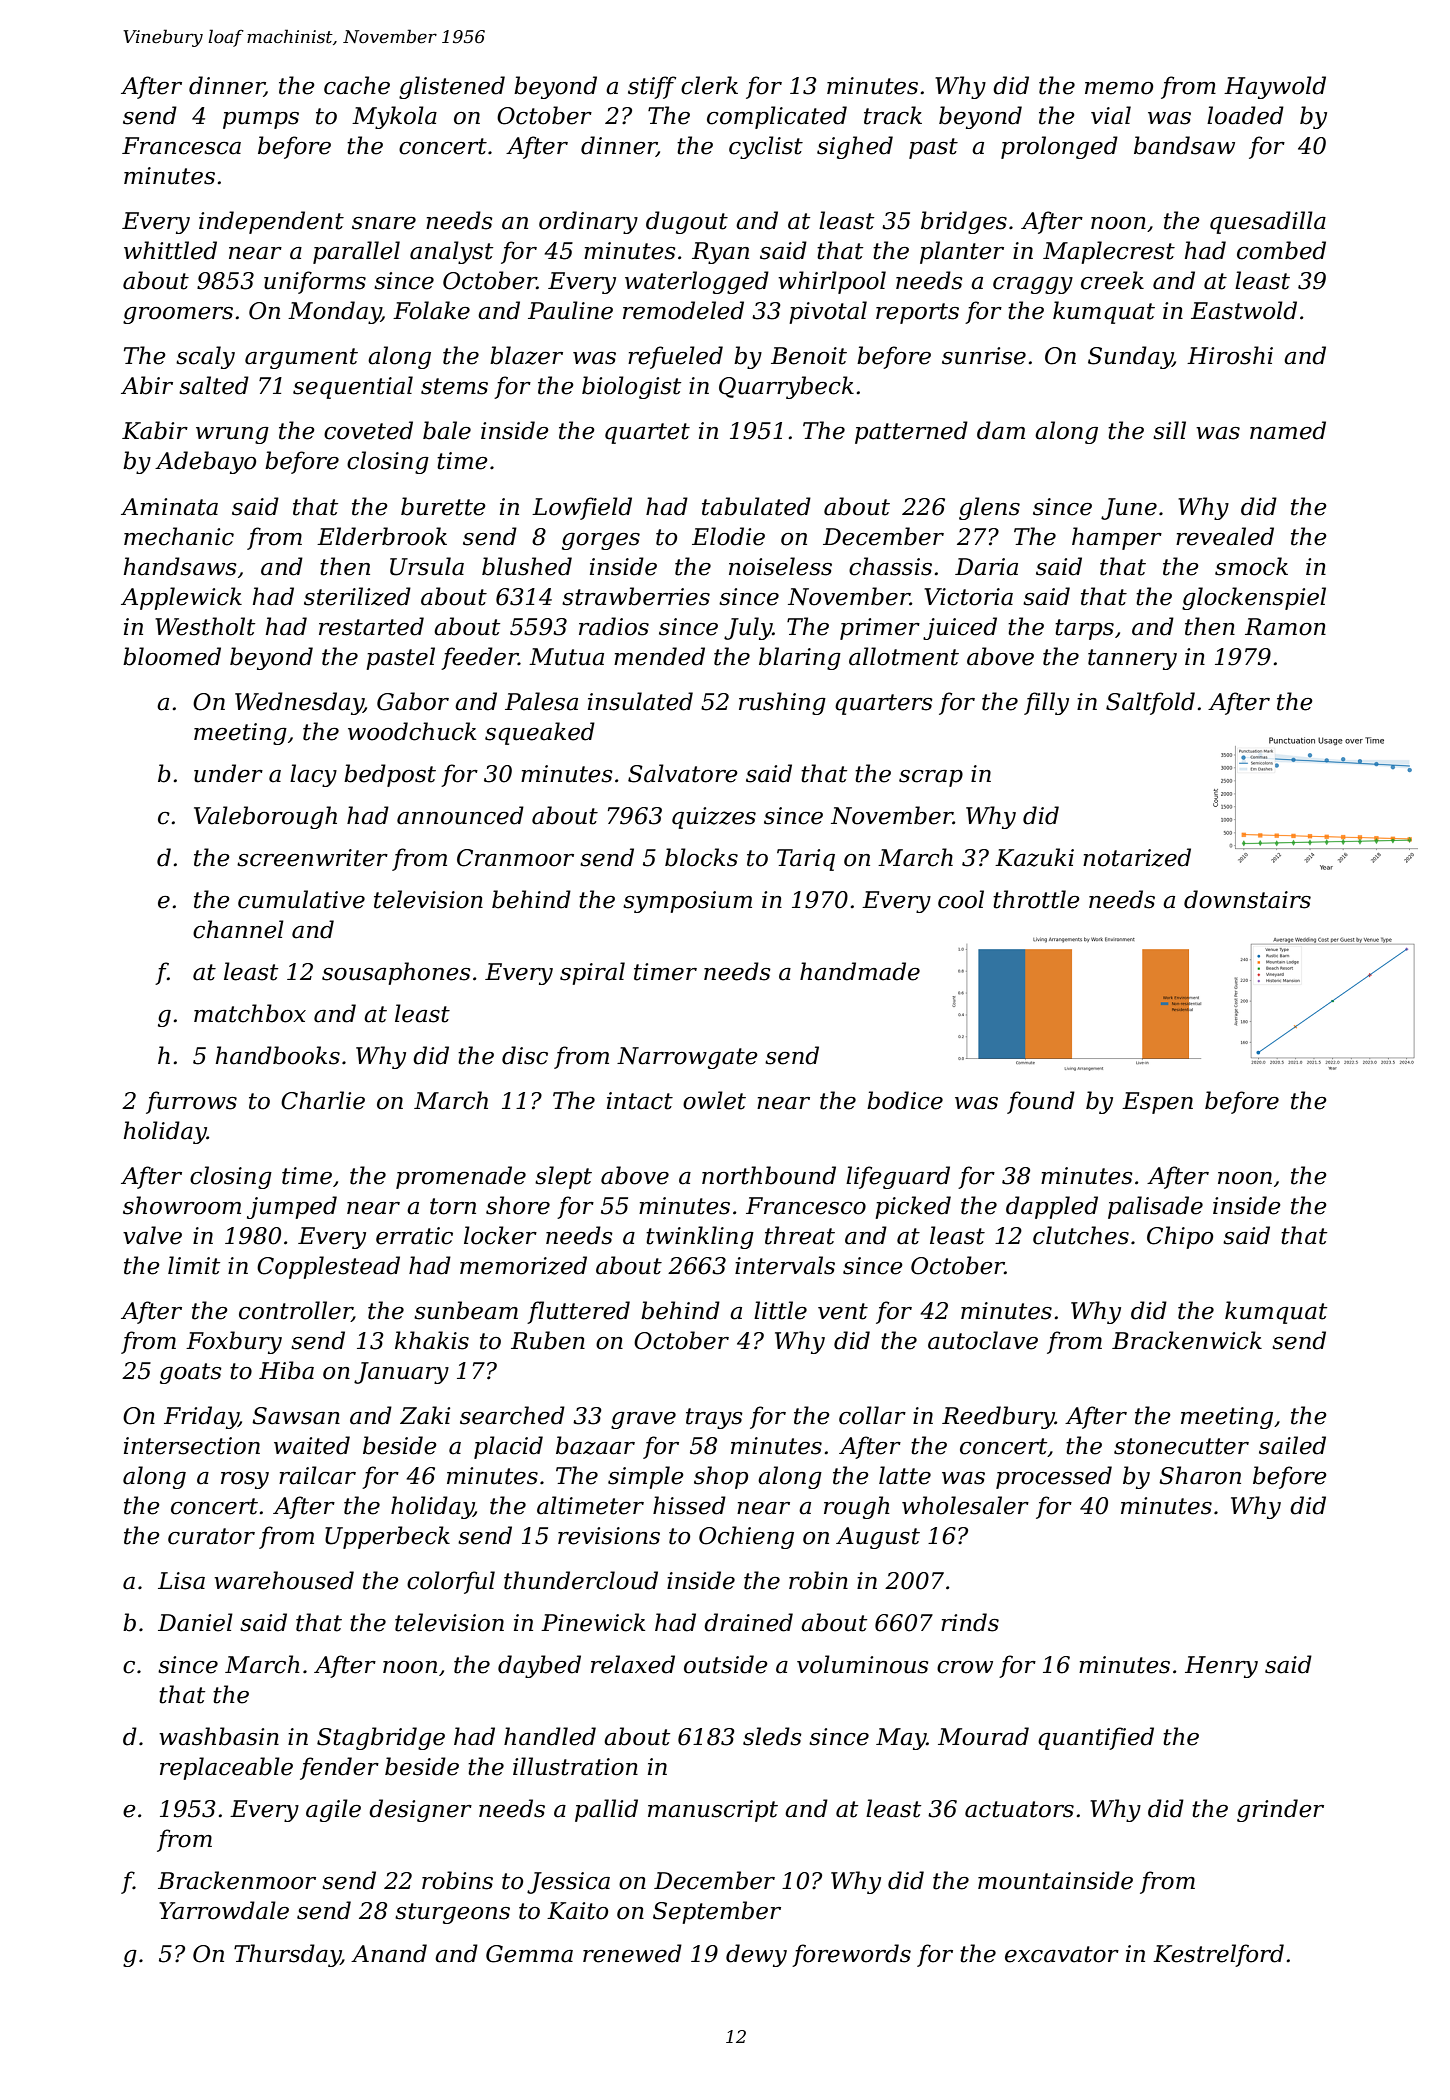 The width and height of the image is (1450, 2100). What do you see at coordinates (647, 433) in the image?
I see `quartet` at bounding box center [647, 433].
